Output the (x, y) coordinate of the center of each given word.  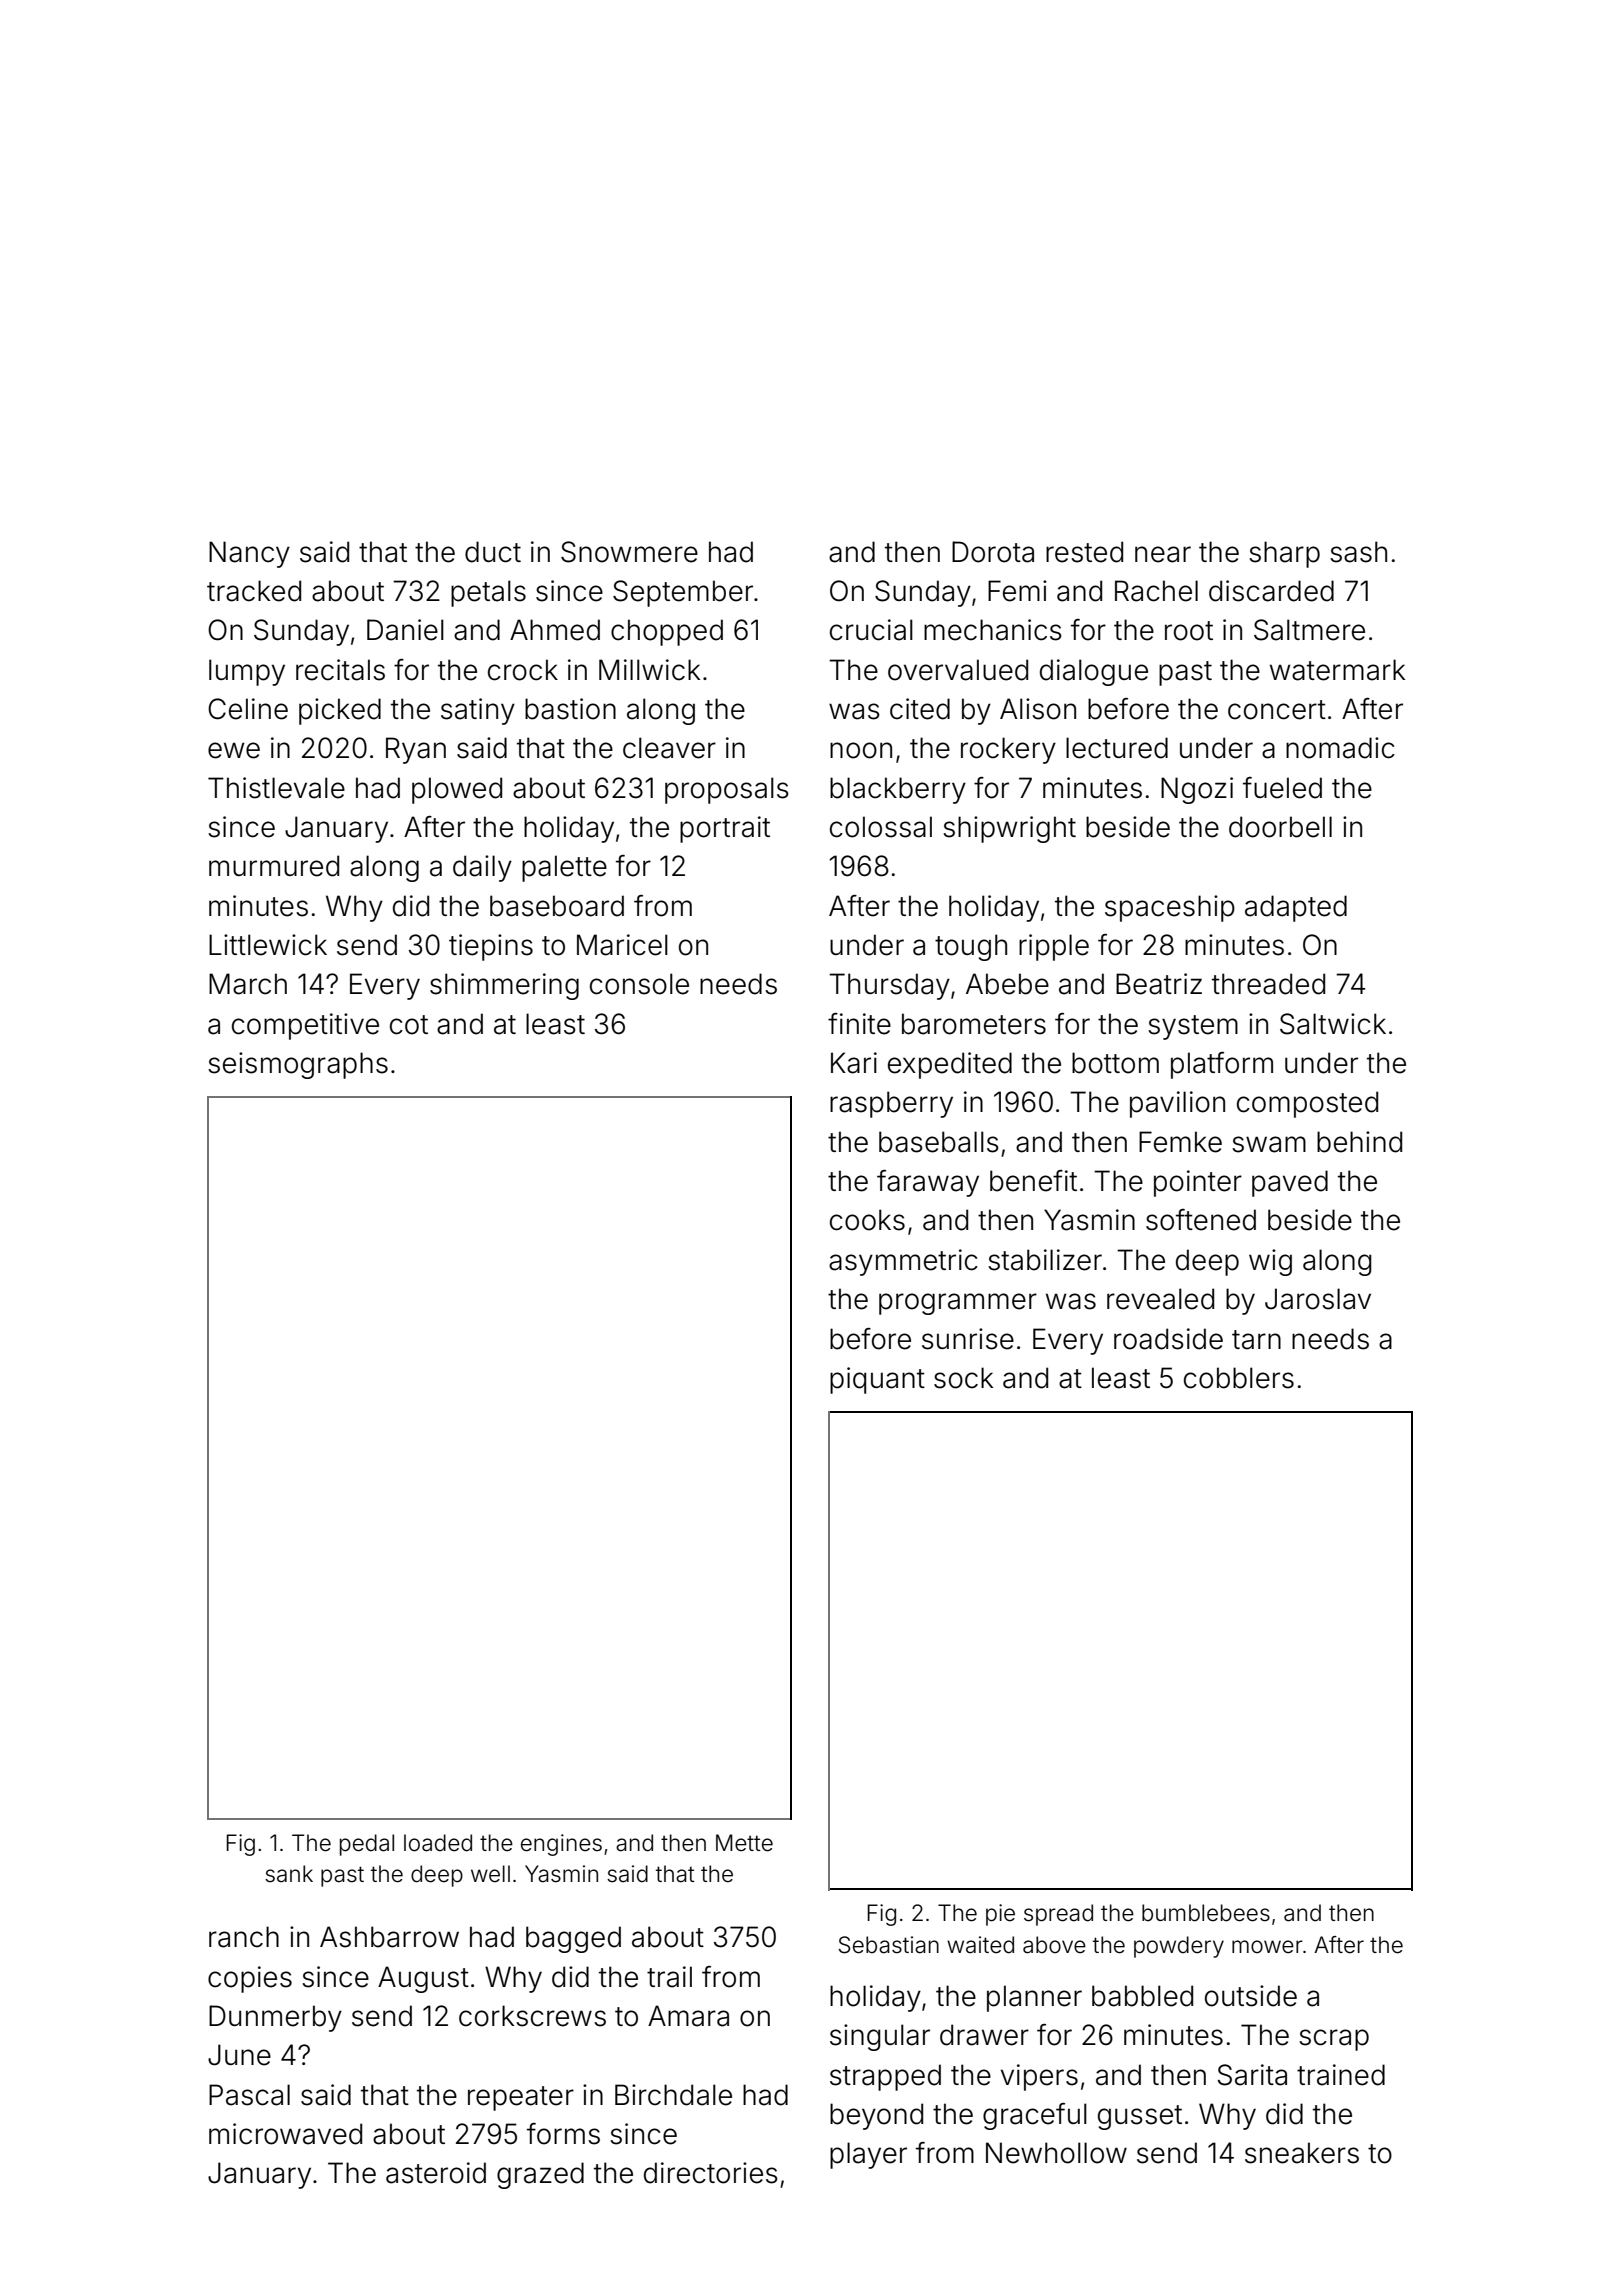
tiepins (491, 947)
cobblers (1239, 1378)
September (683, 593)
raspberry (891, 1104)
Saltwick (1333, 1024)
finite (859, 1024)
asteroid (436, 2173)
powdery (1179, 1947)
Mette (744, 1843)
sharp (1284, 554)
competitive (305, 1026)
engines (561, 1845)
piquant (877, 1380)
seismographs (298, 1065)
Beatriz (1159, 984)
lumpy (247, 672)
